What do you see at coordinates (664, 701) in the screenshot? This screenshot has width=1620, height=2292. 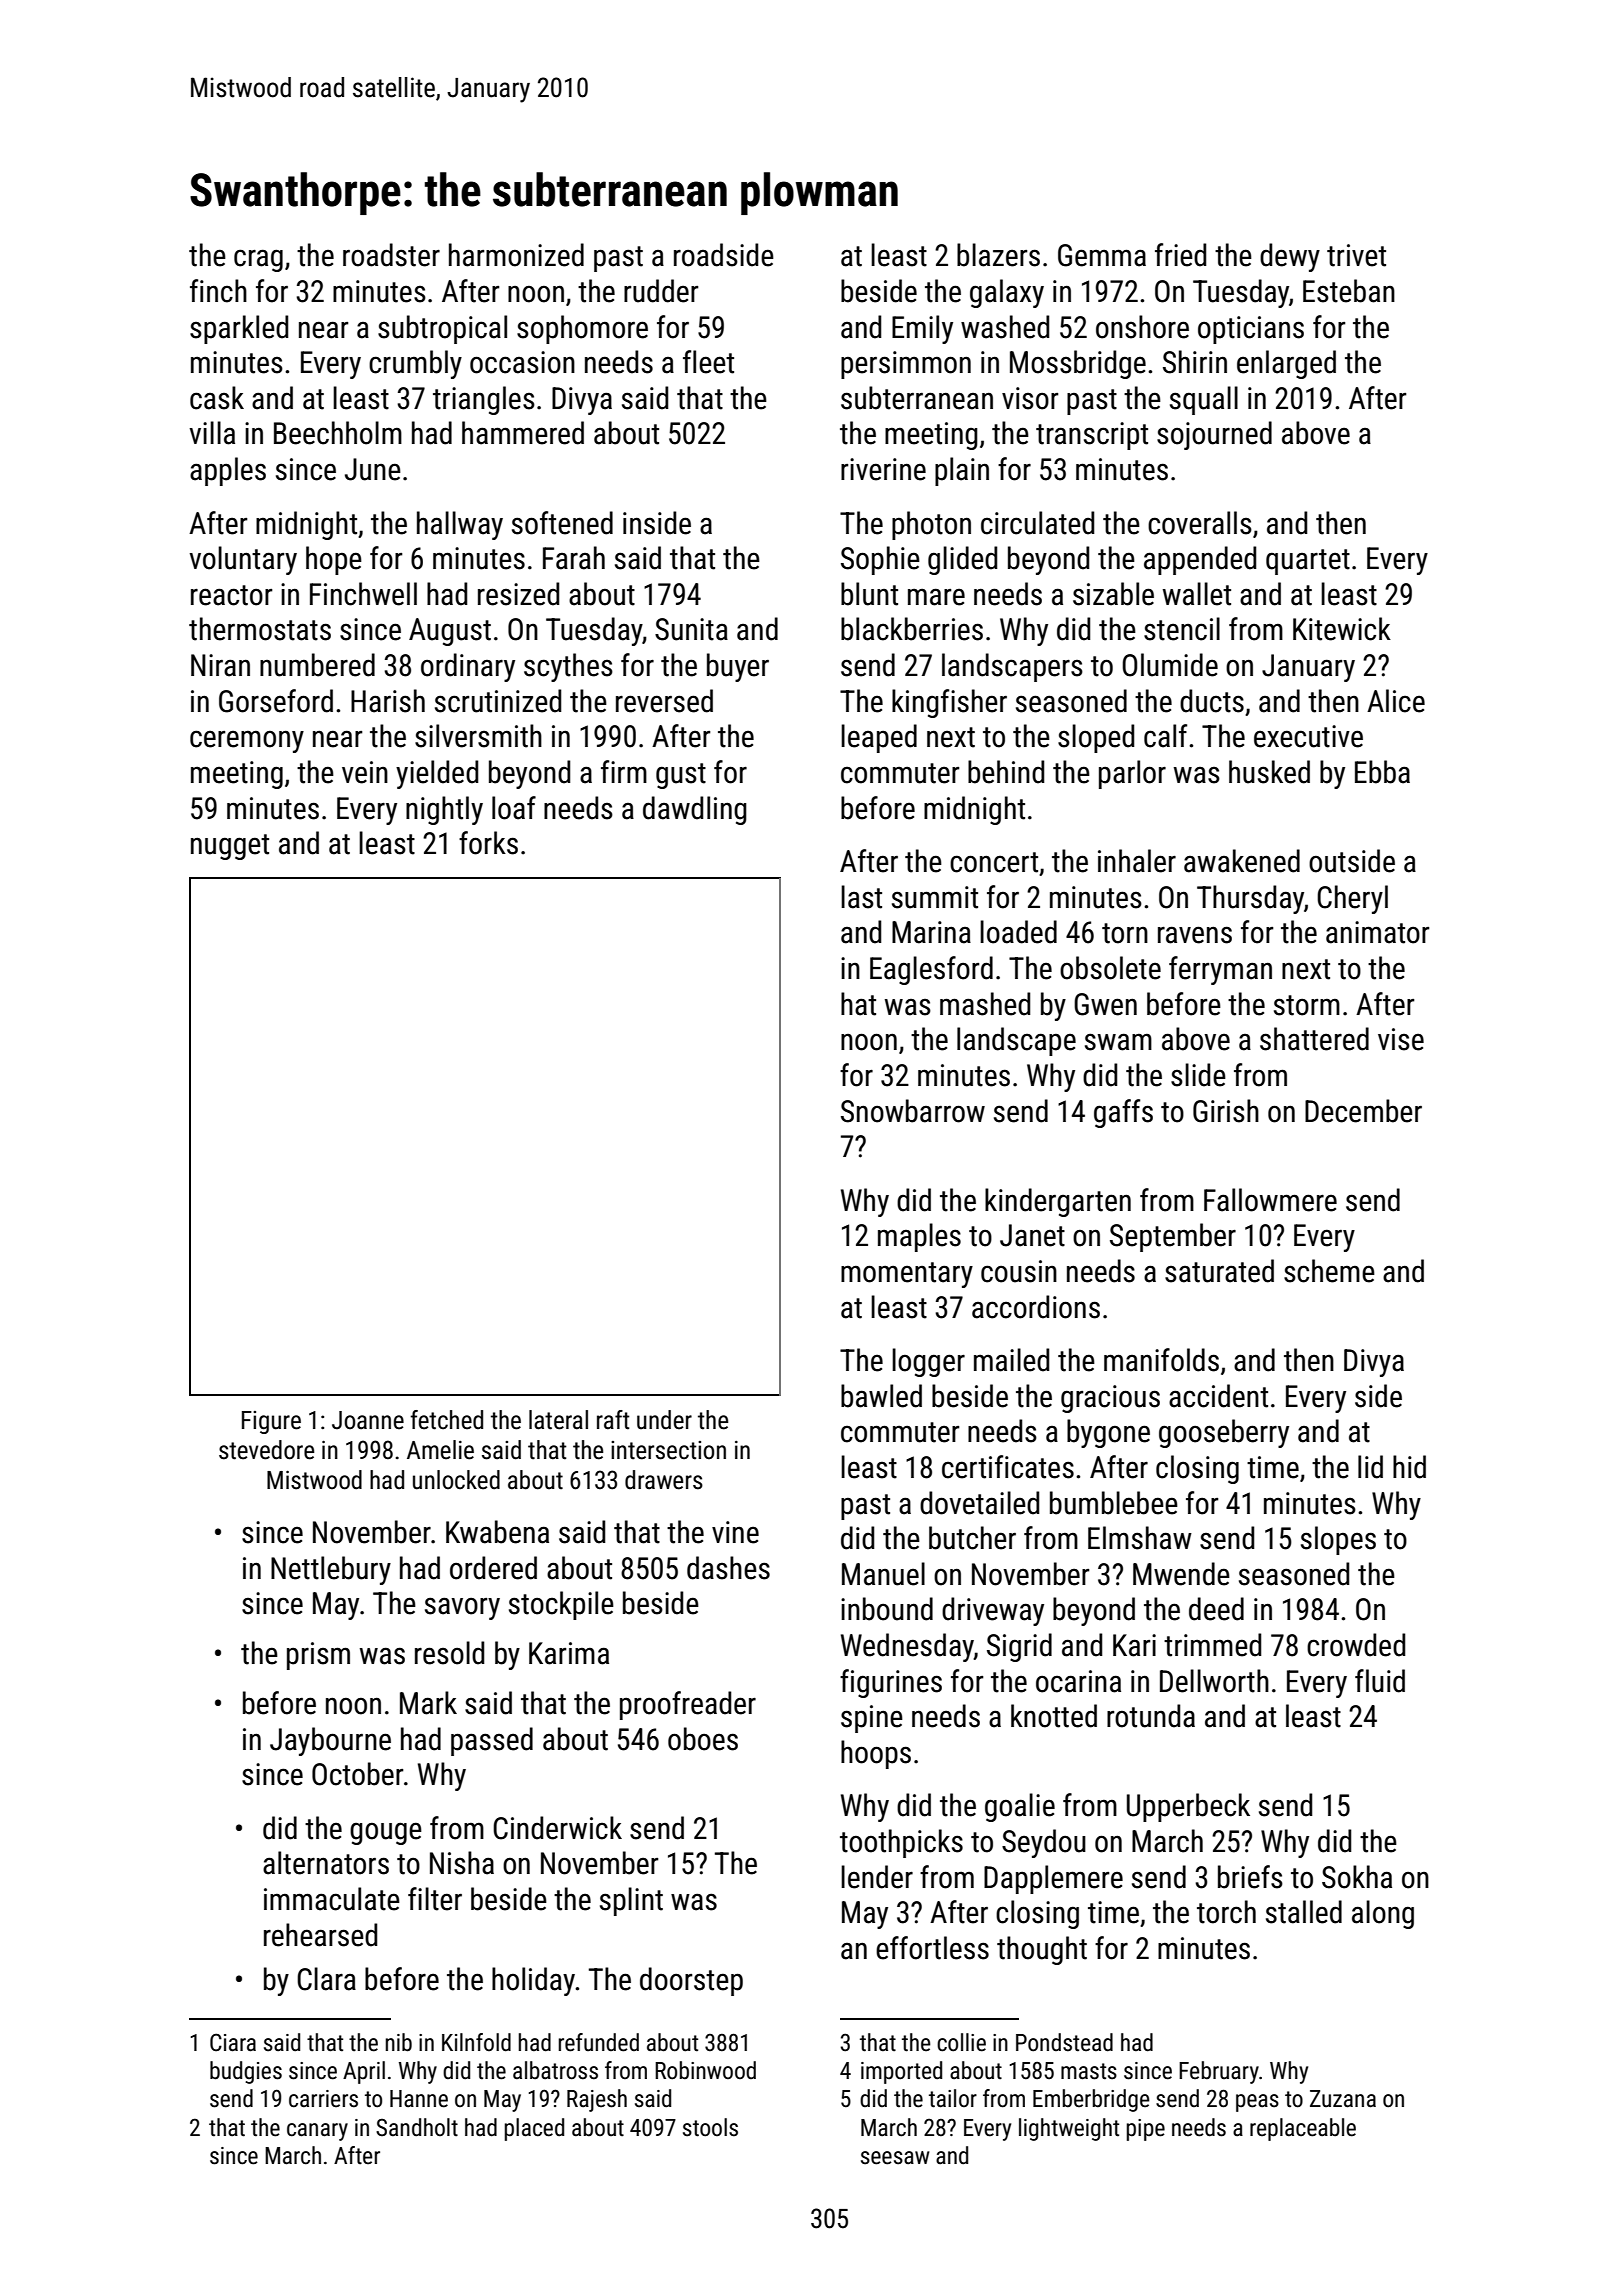 I see `reversed` at bounding box center [664, 701].
